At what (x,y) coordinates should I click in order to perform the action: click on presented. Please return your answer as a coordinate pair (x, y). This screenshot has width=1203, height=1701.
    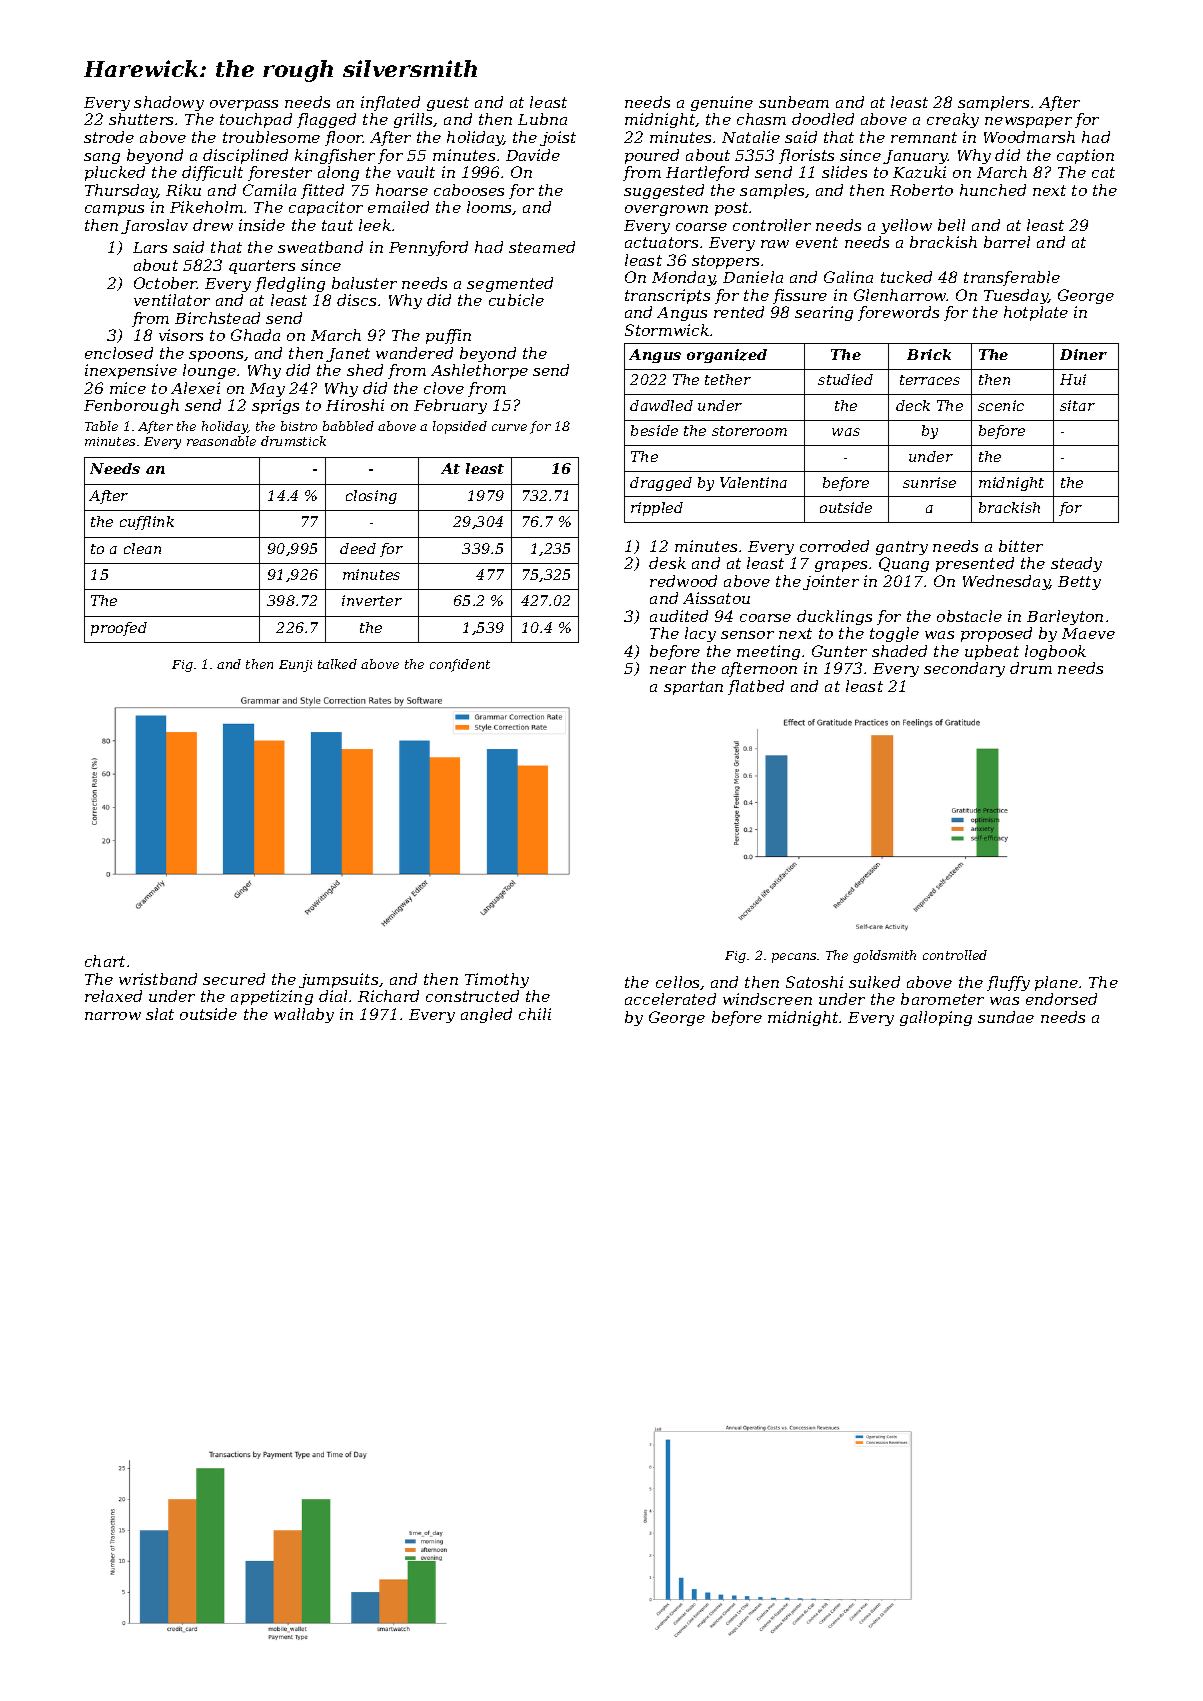
    Looking at the image, I should click on (975, 564).
